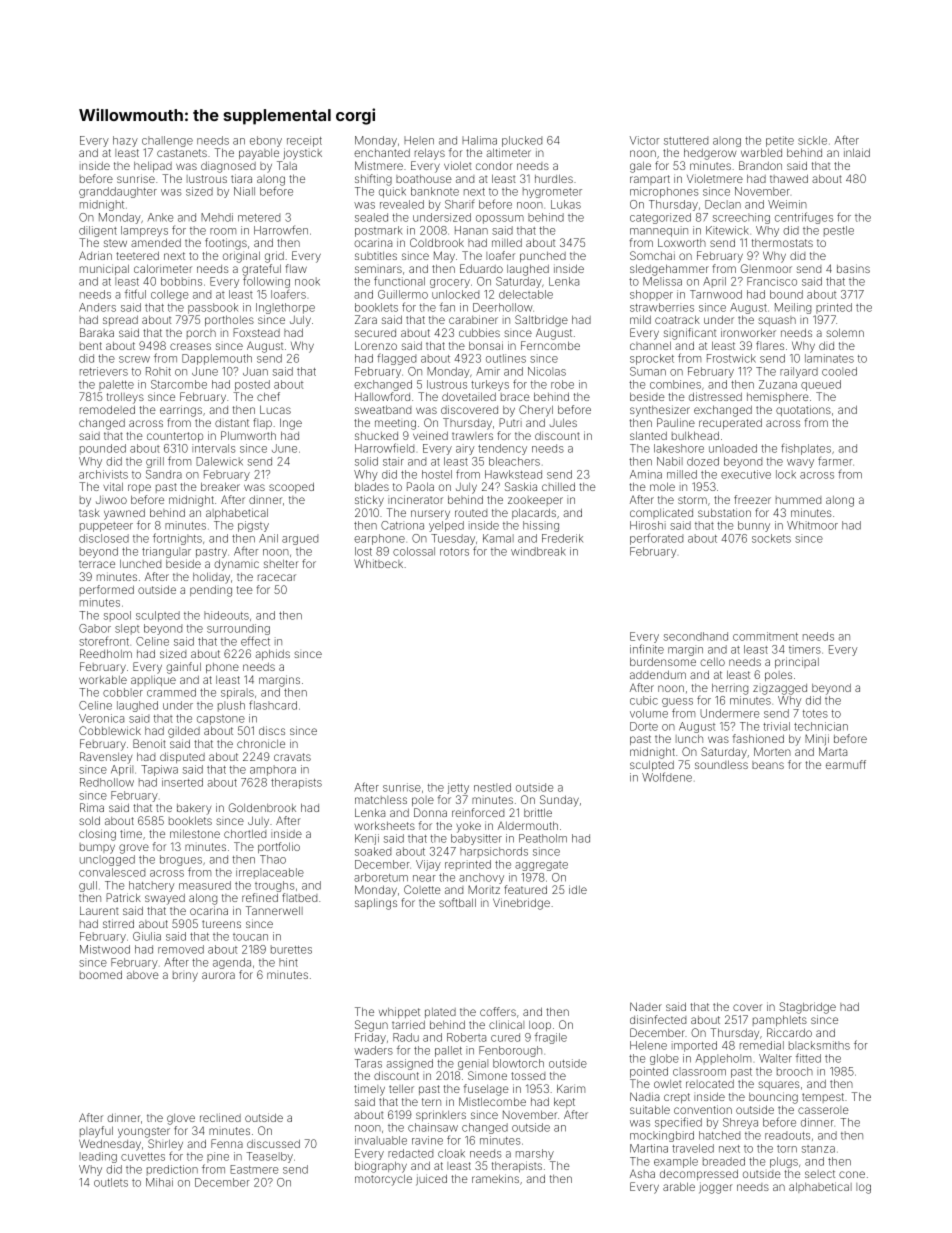  What do you see at coordinates (646, 1006) in the screenshot?
I see `Nader` at bounding box center [646, 1006].
